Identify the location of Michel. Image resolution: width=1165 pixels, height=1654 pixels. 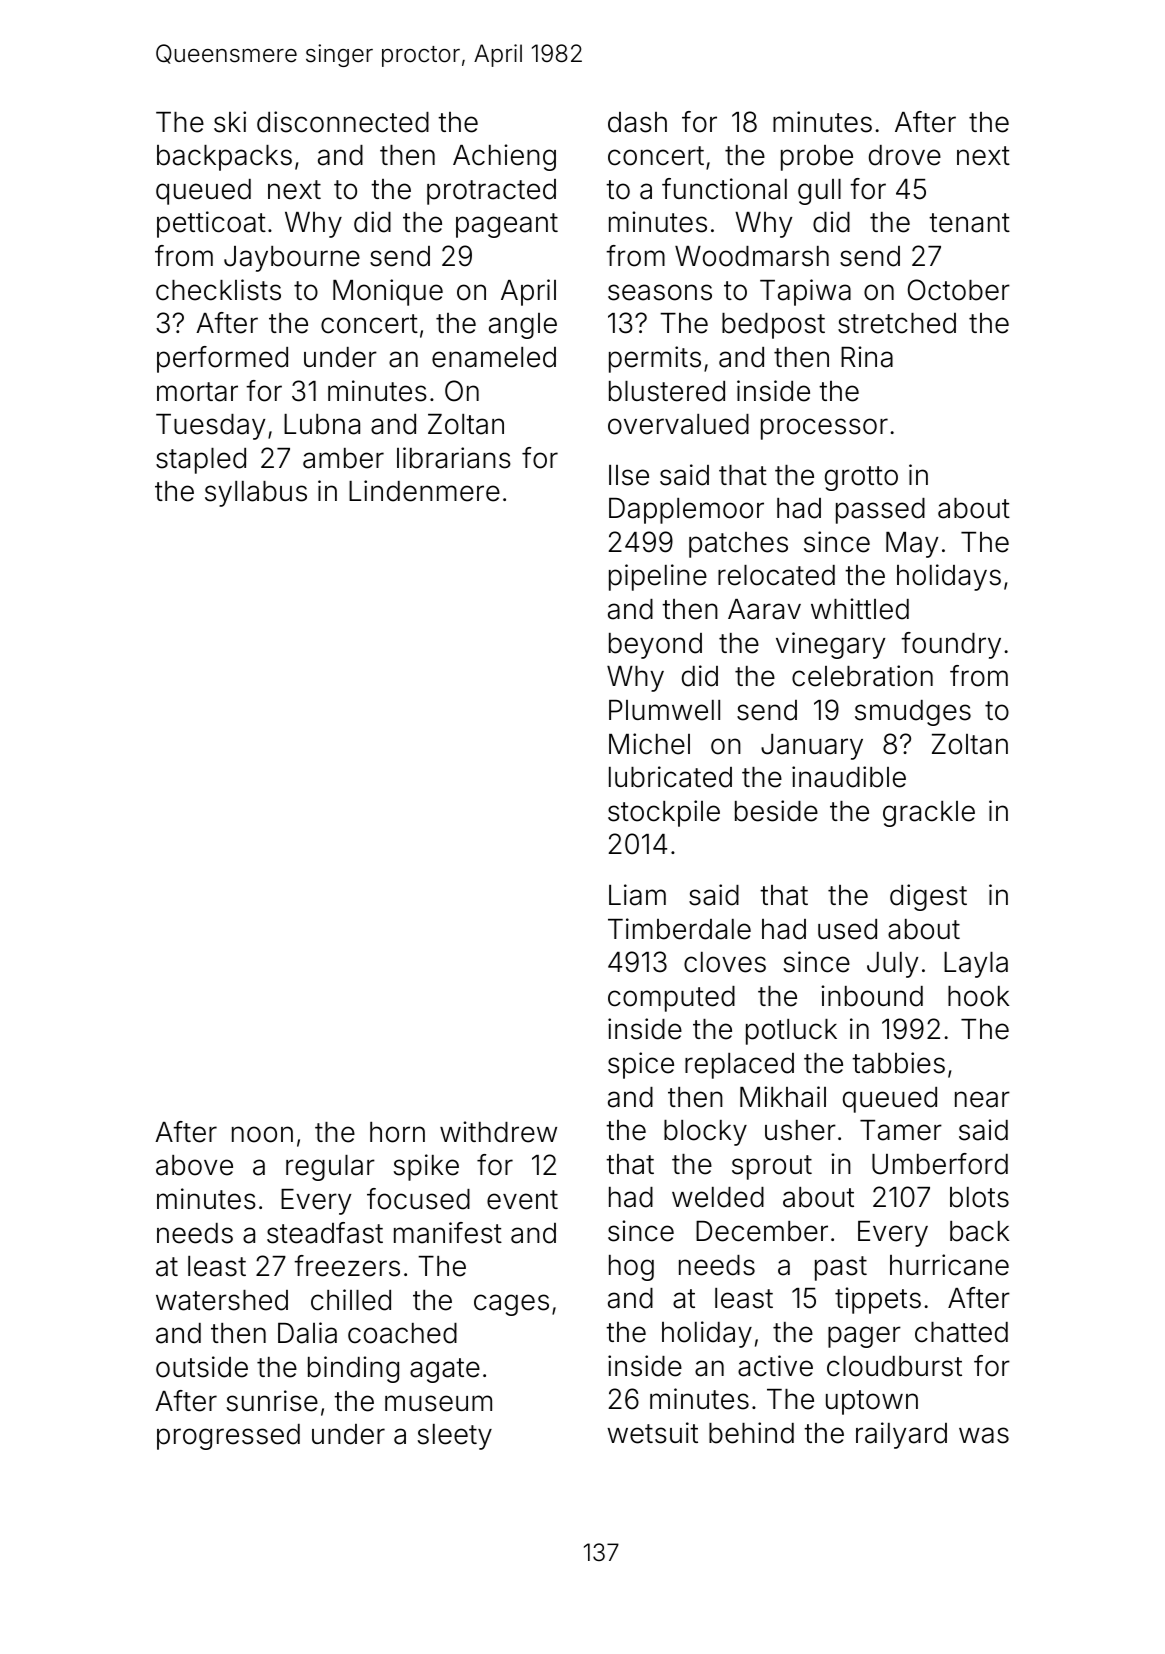
(649, 744).
